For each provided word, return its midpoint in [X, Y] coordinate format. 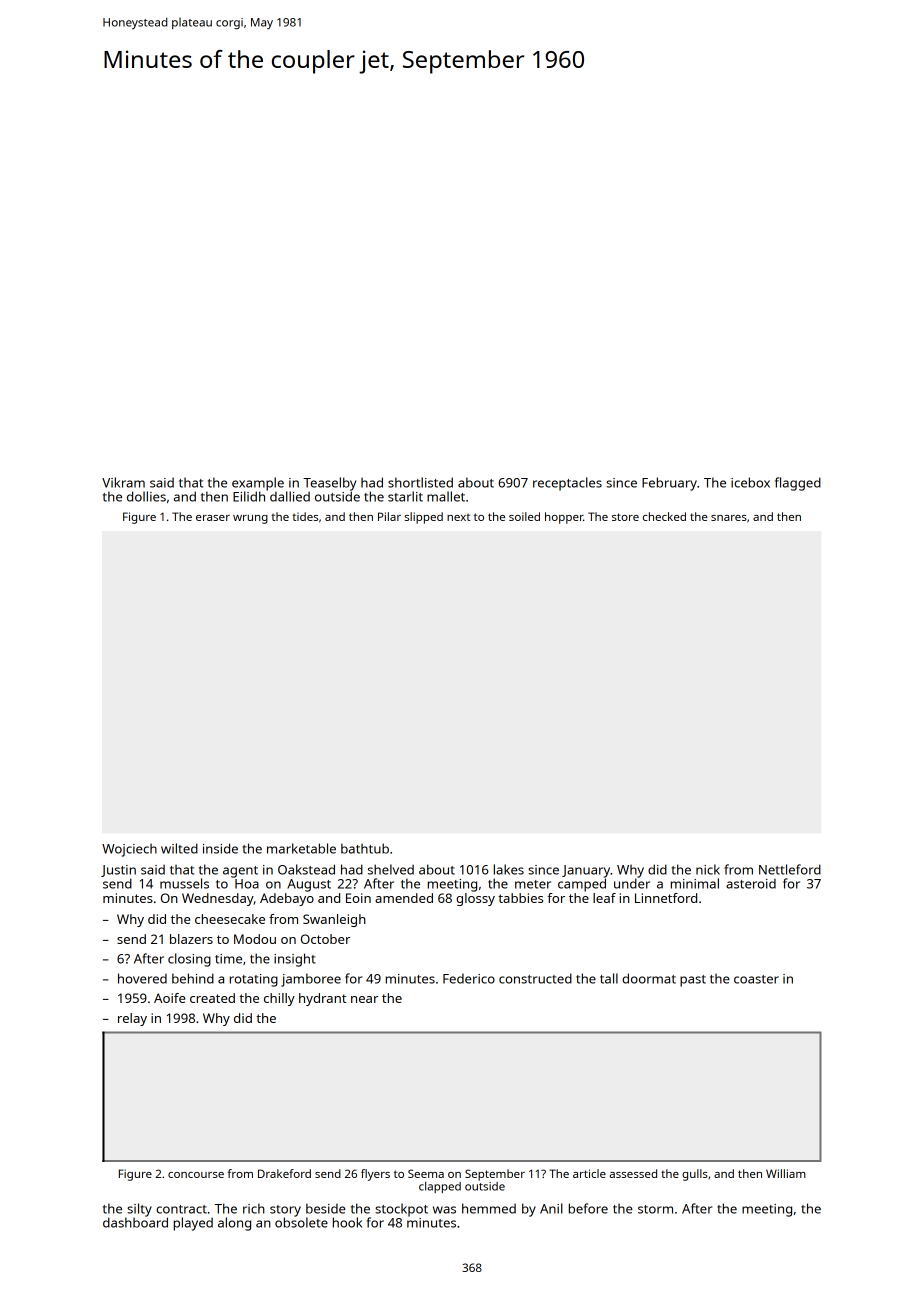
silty [139, 1210]
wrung [250, 519]
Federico [469, 979]
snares [729, 518]
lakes [509, 869]
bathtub [365, 848]
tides [305, 516]
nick [708, 869]
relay [132, 1019]
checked [664, 516]
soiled [524, 516]
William [786, 1173]
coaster [756, 979]
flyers [375, 1175]
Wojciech [129, 850]
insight [295, 960]
